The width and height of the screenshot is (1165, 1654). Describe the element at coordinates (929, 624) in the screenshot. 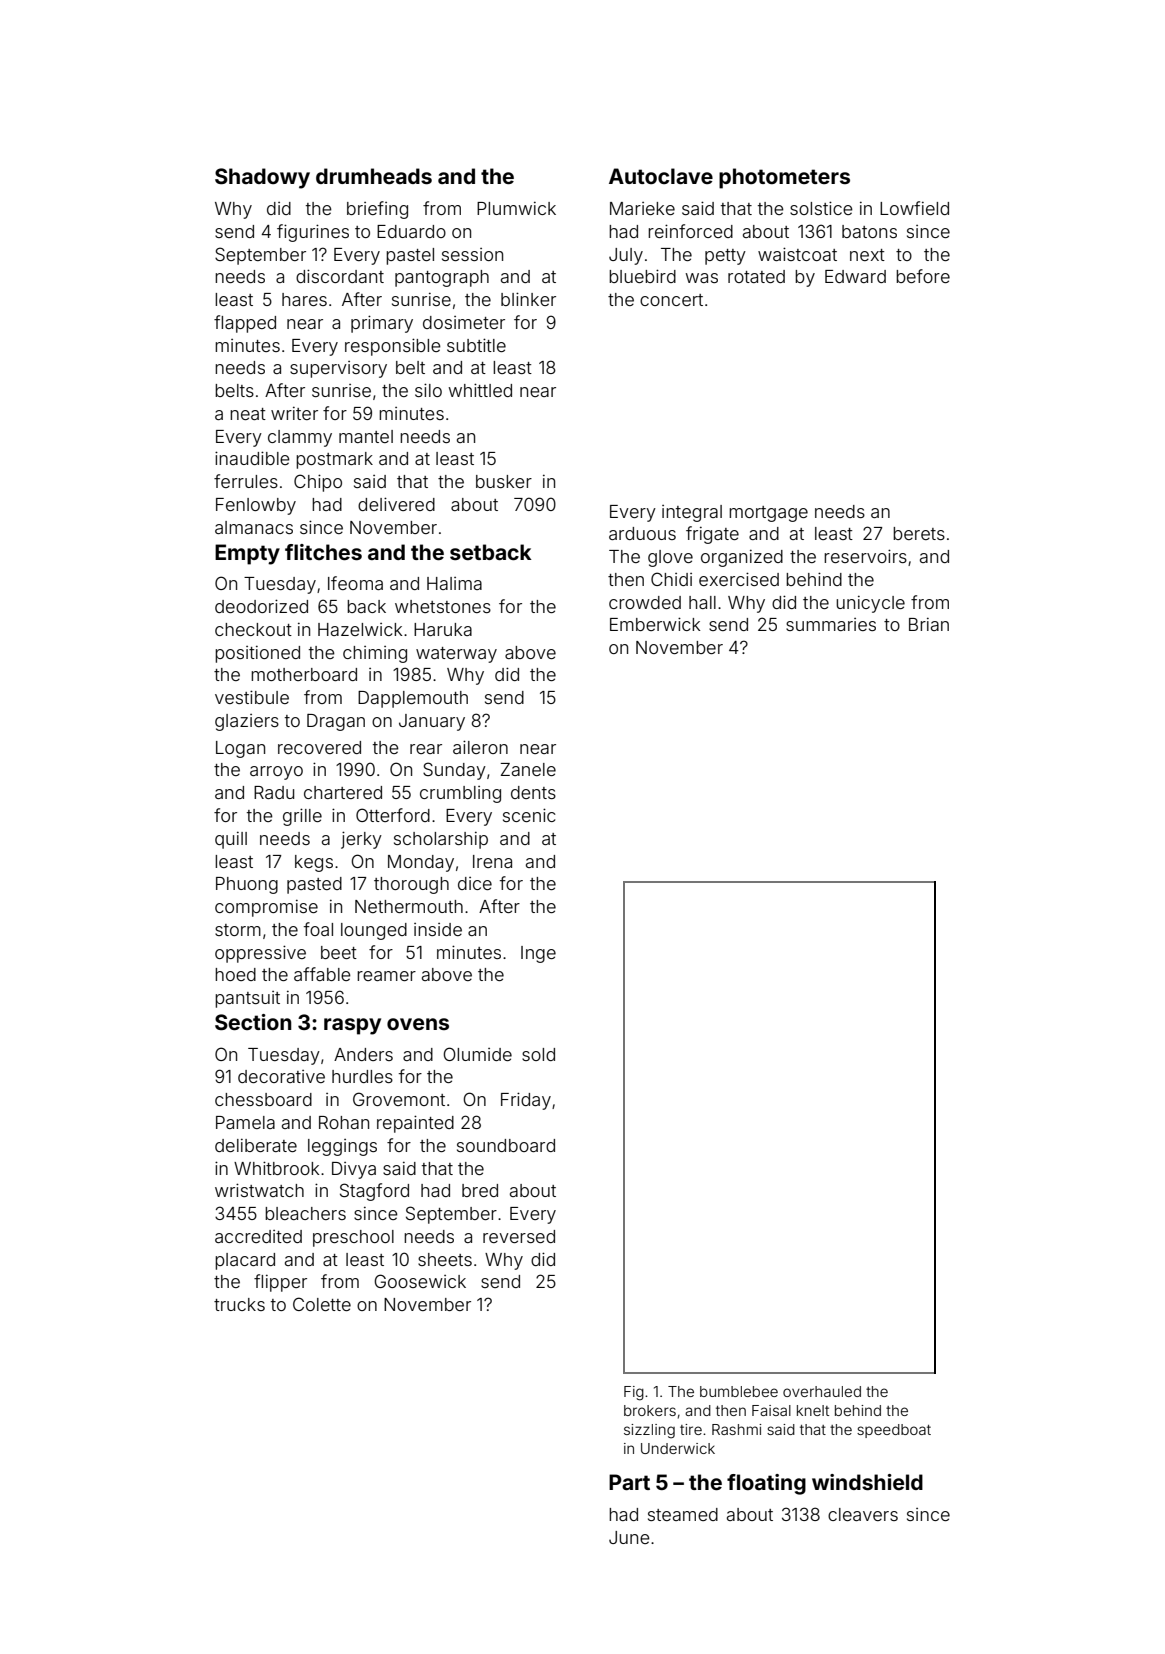

I see `Brian` at that location.
